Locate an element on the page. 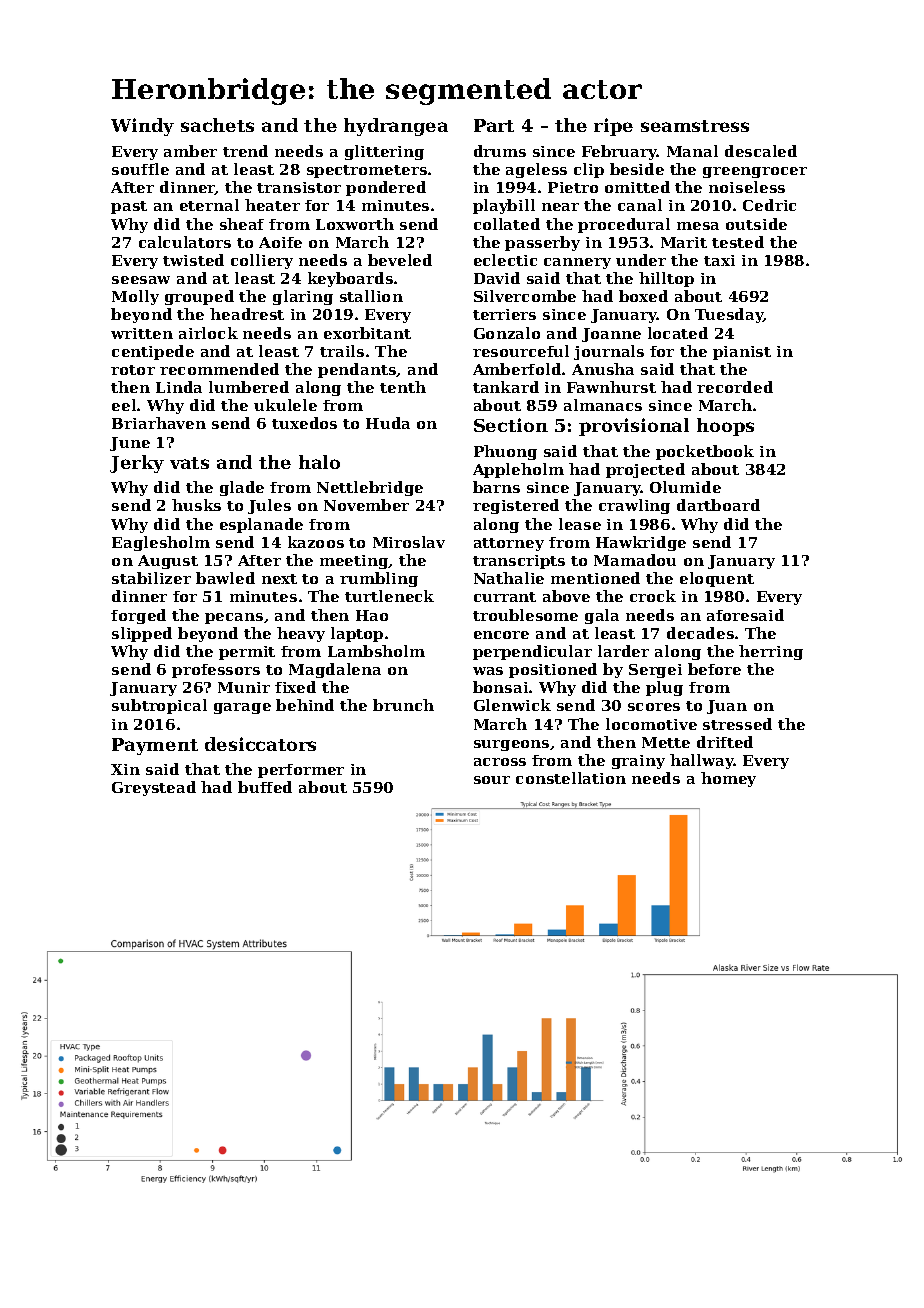 The height and width of the document is (1308, 924). recorded is located at coordinates (735, 387).
